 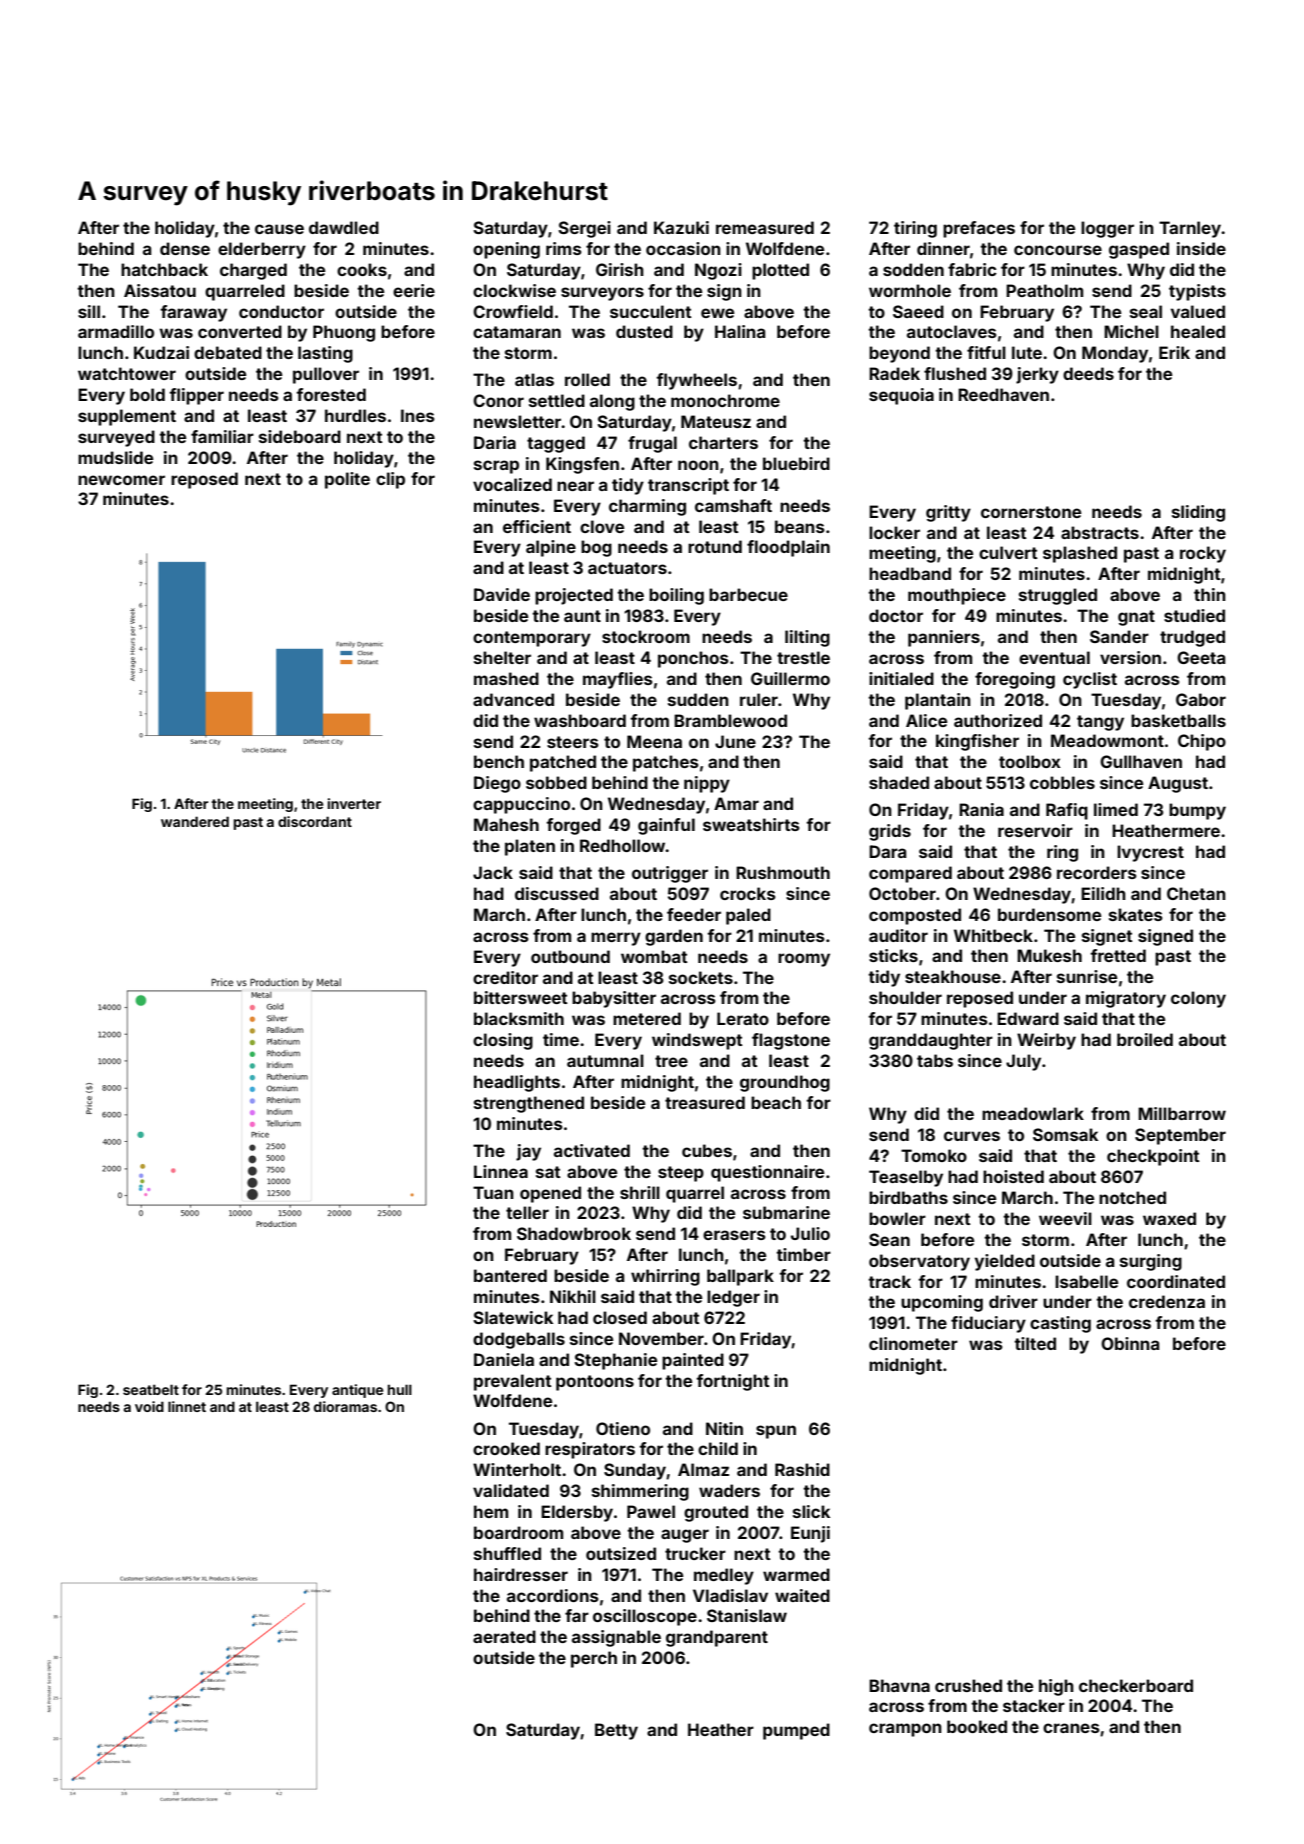 I want to click on seatbelt, so click(x=151, y=1389).
